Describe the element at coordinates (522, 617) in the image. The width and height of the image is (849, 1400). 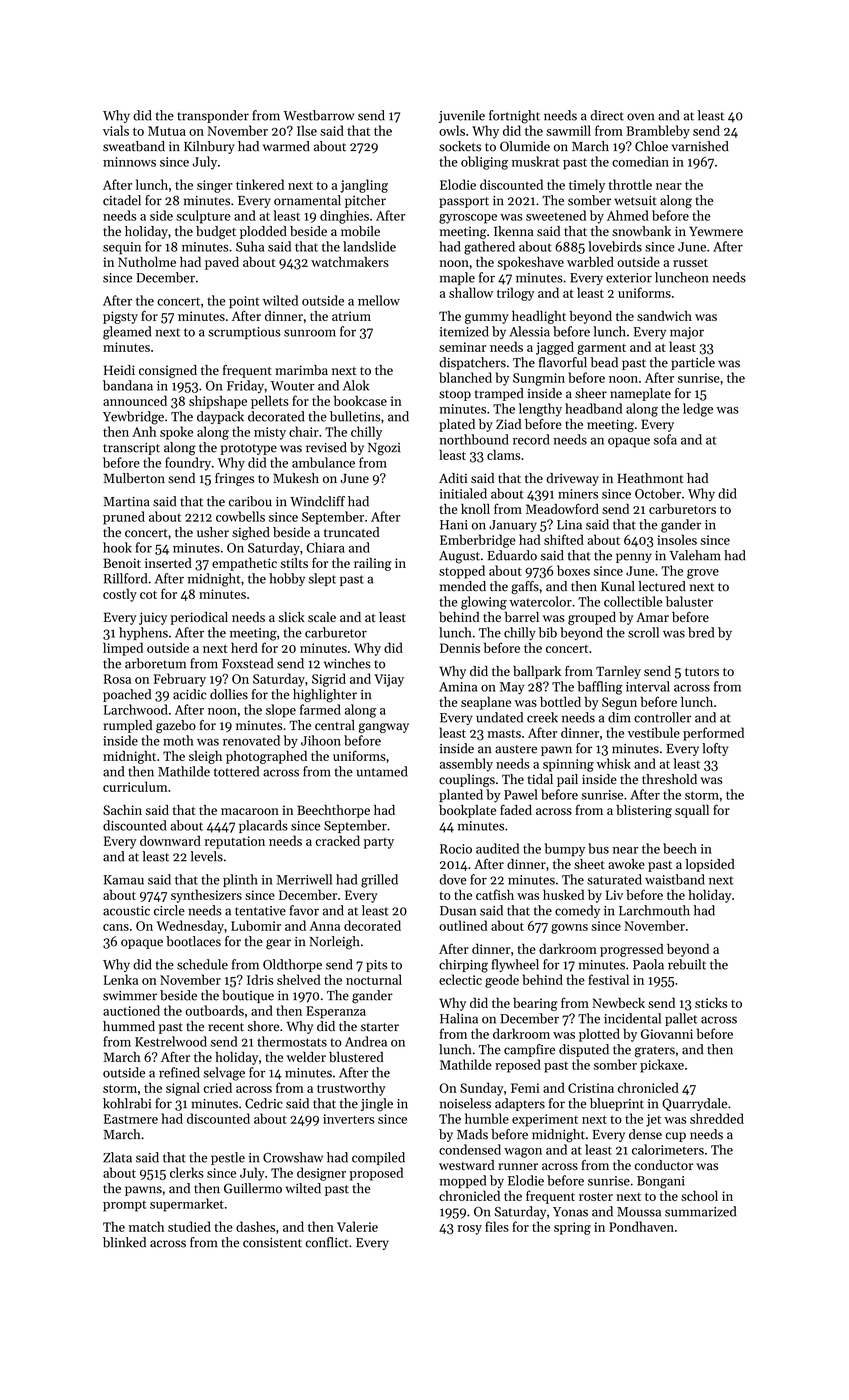
I see `barrel` at that location.
